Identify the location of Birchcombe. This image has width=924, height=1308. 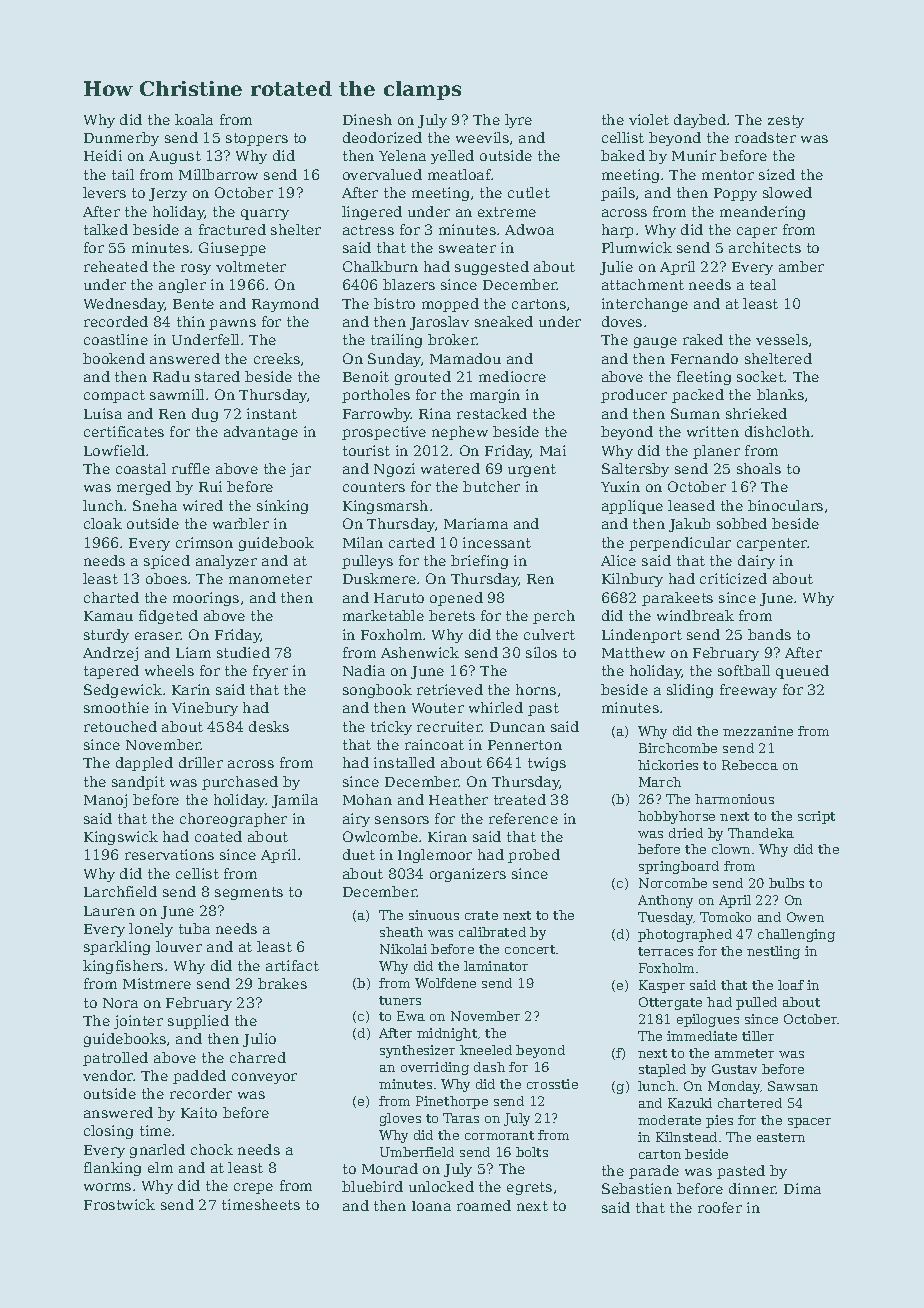
(678, 748).
